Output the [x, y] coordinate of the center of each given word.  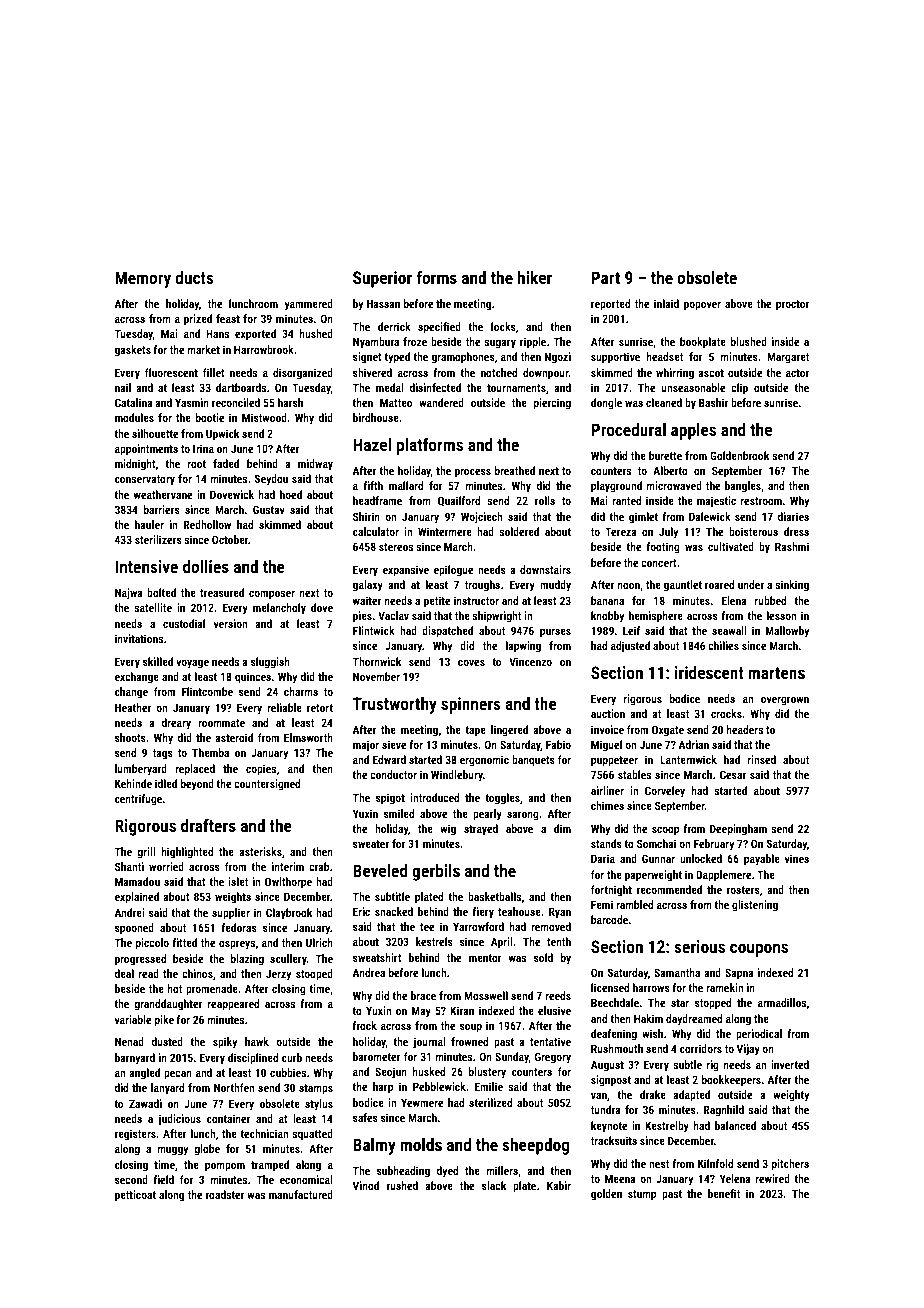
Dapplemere [723, 876]
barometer [376, 1056]
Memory [143, 279]
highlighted [187, 853]
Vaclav [393, 615]
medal [390, 387]
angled [144, 1074]
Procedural [629, 429]
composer [272, 595]
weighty [791, 1096]
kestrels [434, 941]
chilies [723, 645]
